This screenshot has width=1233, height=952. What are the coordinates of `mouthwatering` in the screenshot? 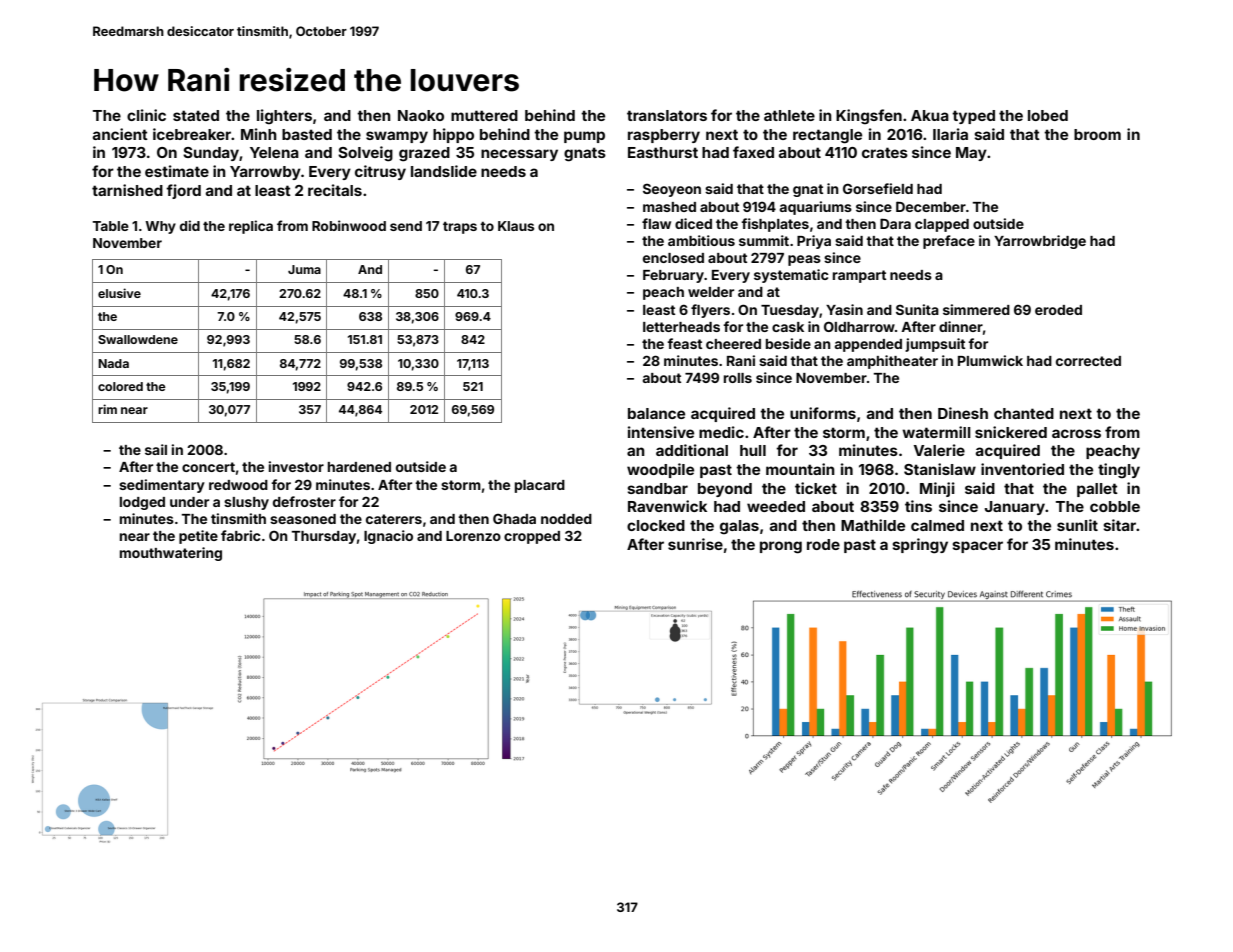 It's located at (171, 554).
